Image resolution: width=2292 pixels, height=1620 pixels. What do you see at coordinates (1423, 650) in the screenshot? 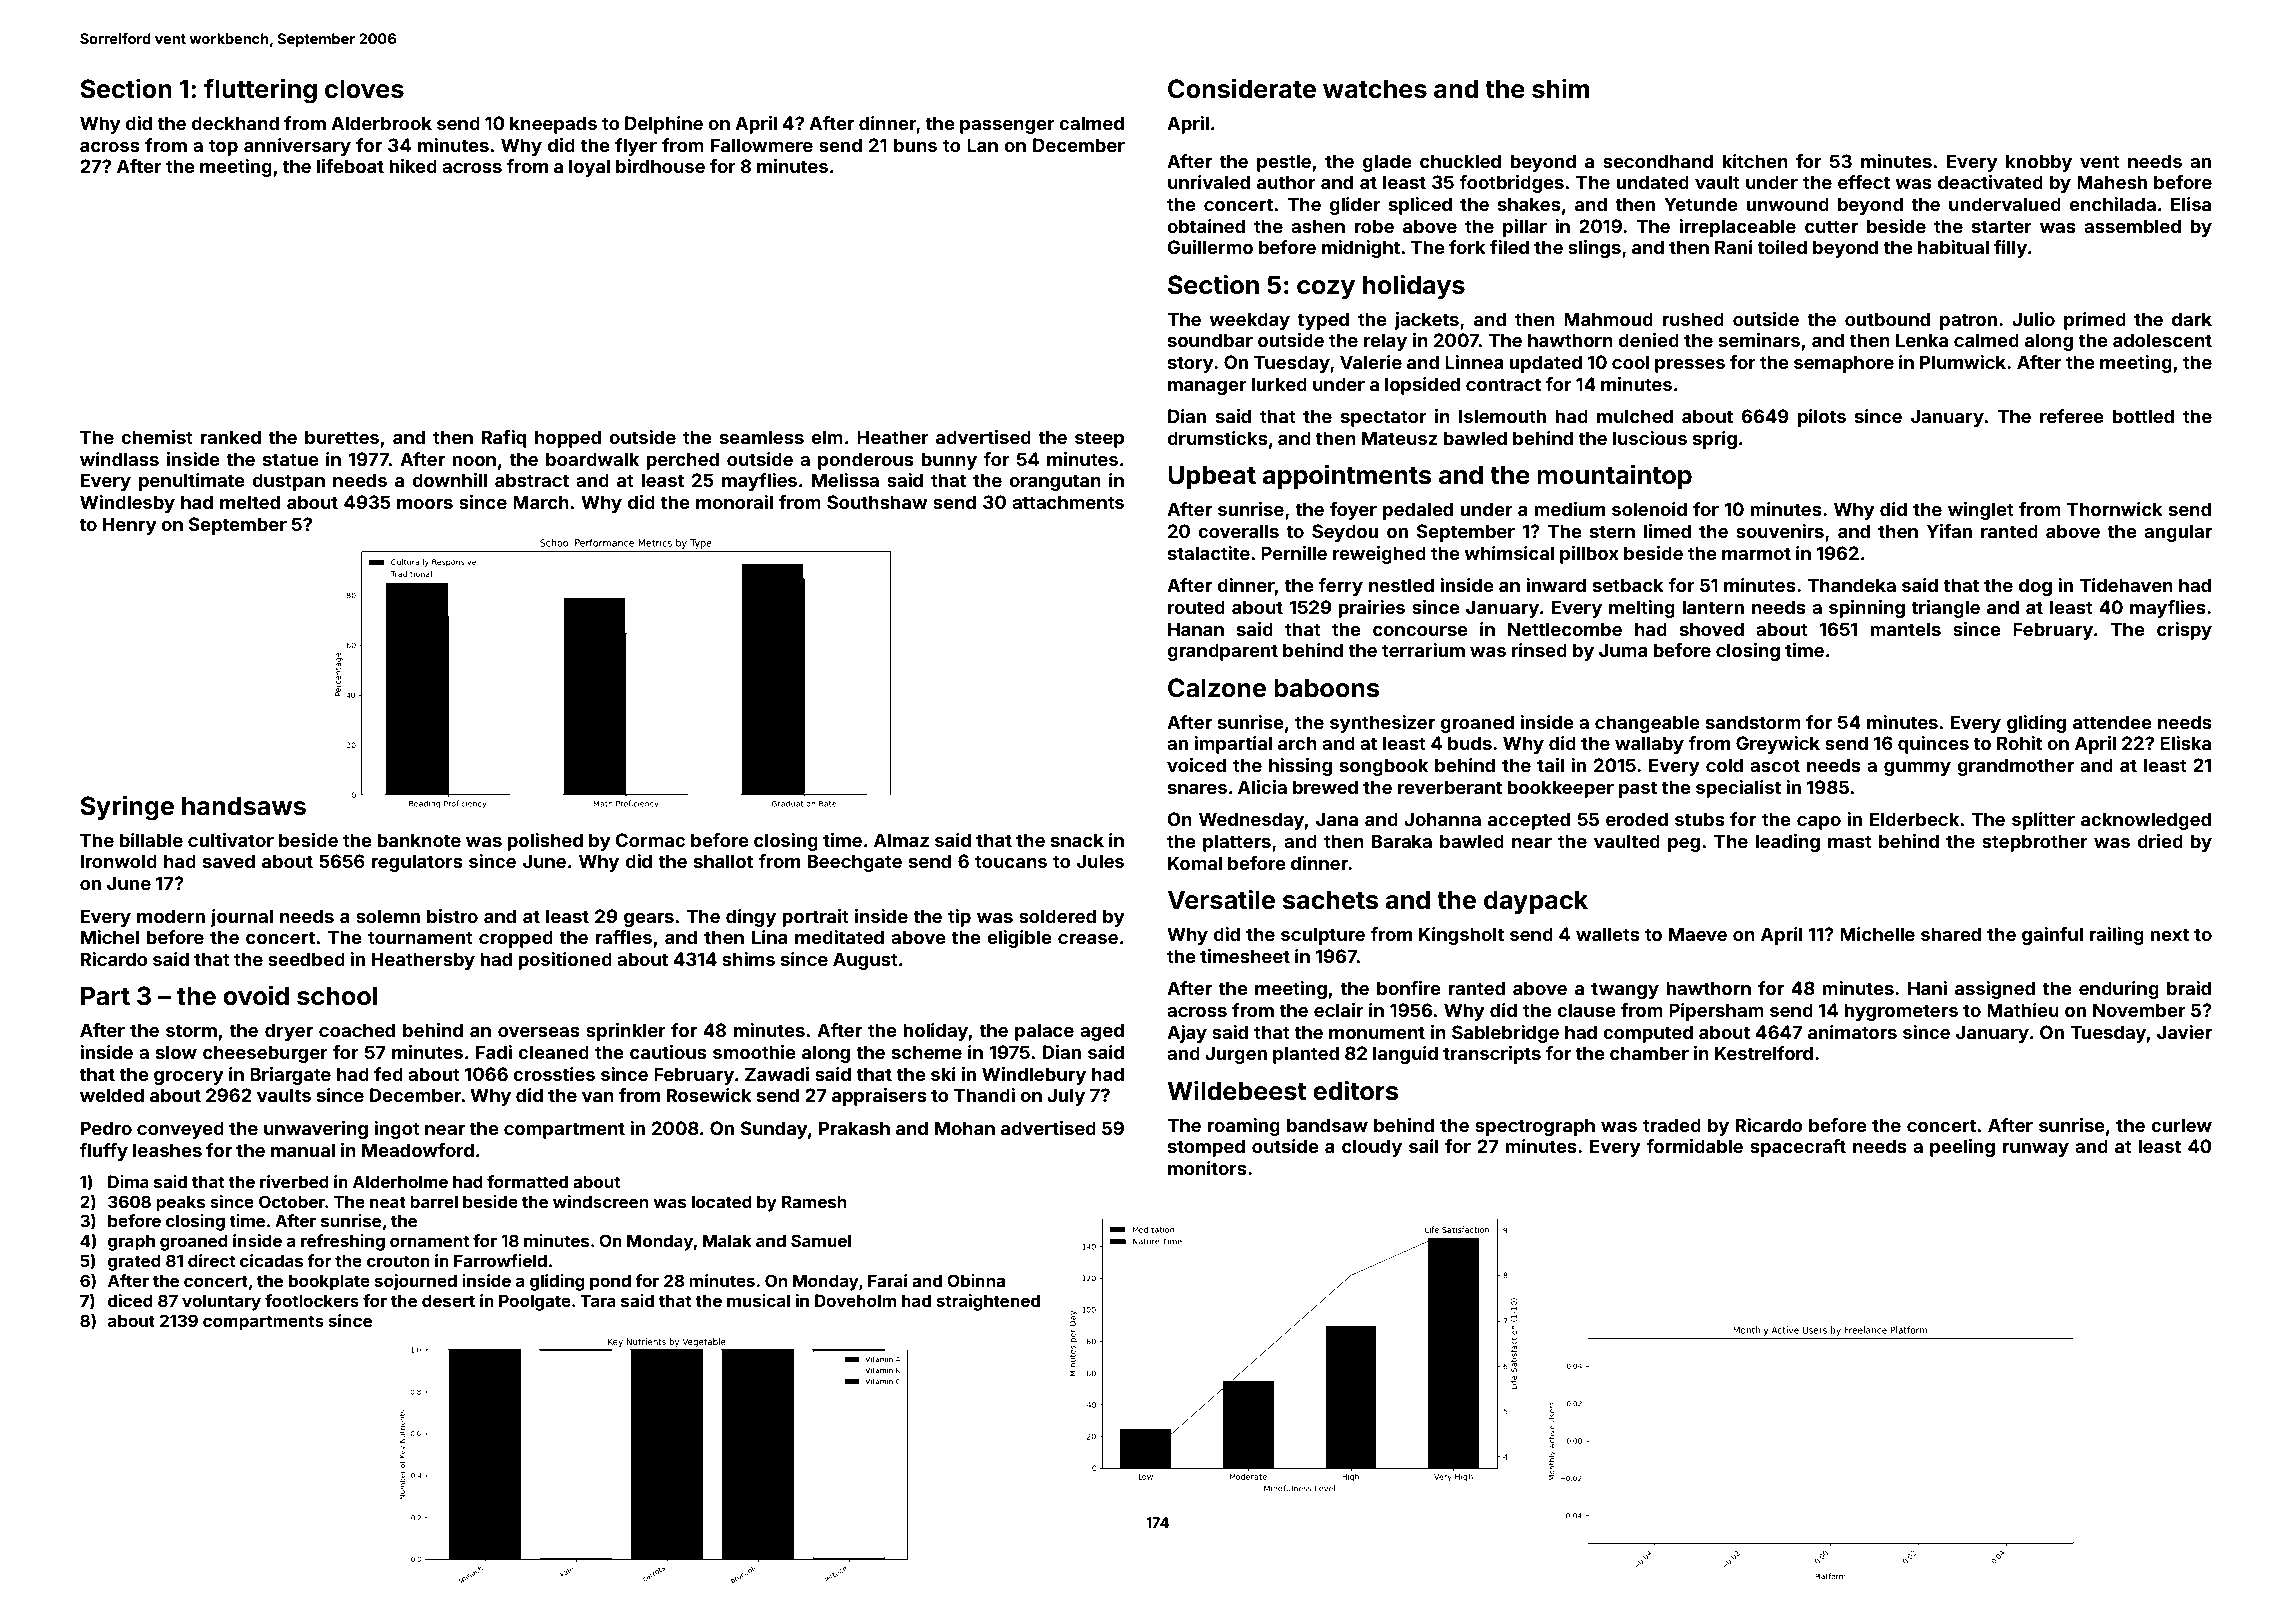
I see `terrarium` at bounding box center [1423, 650].
